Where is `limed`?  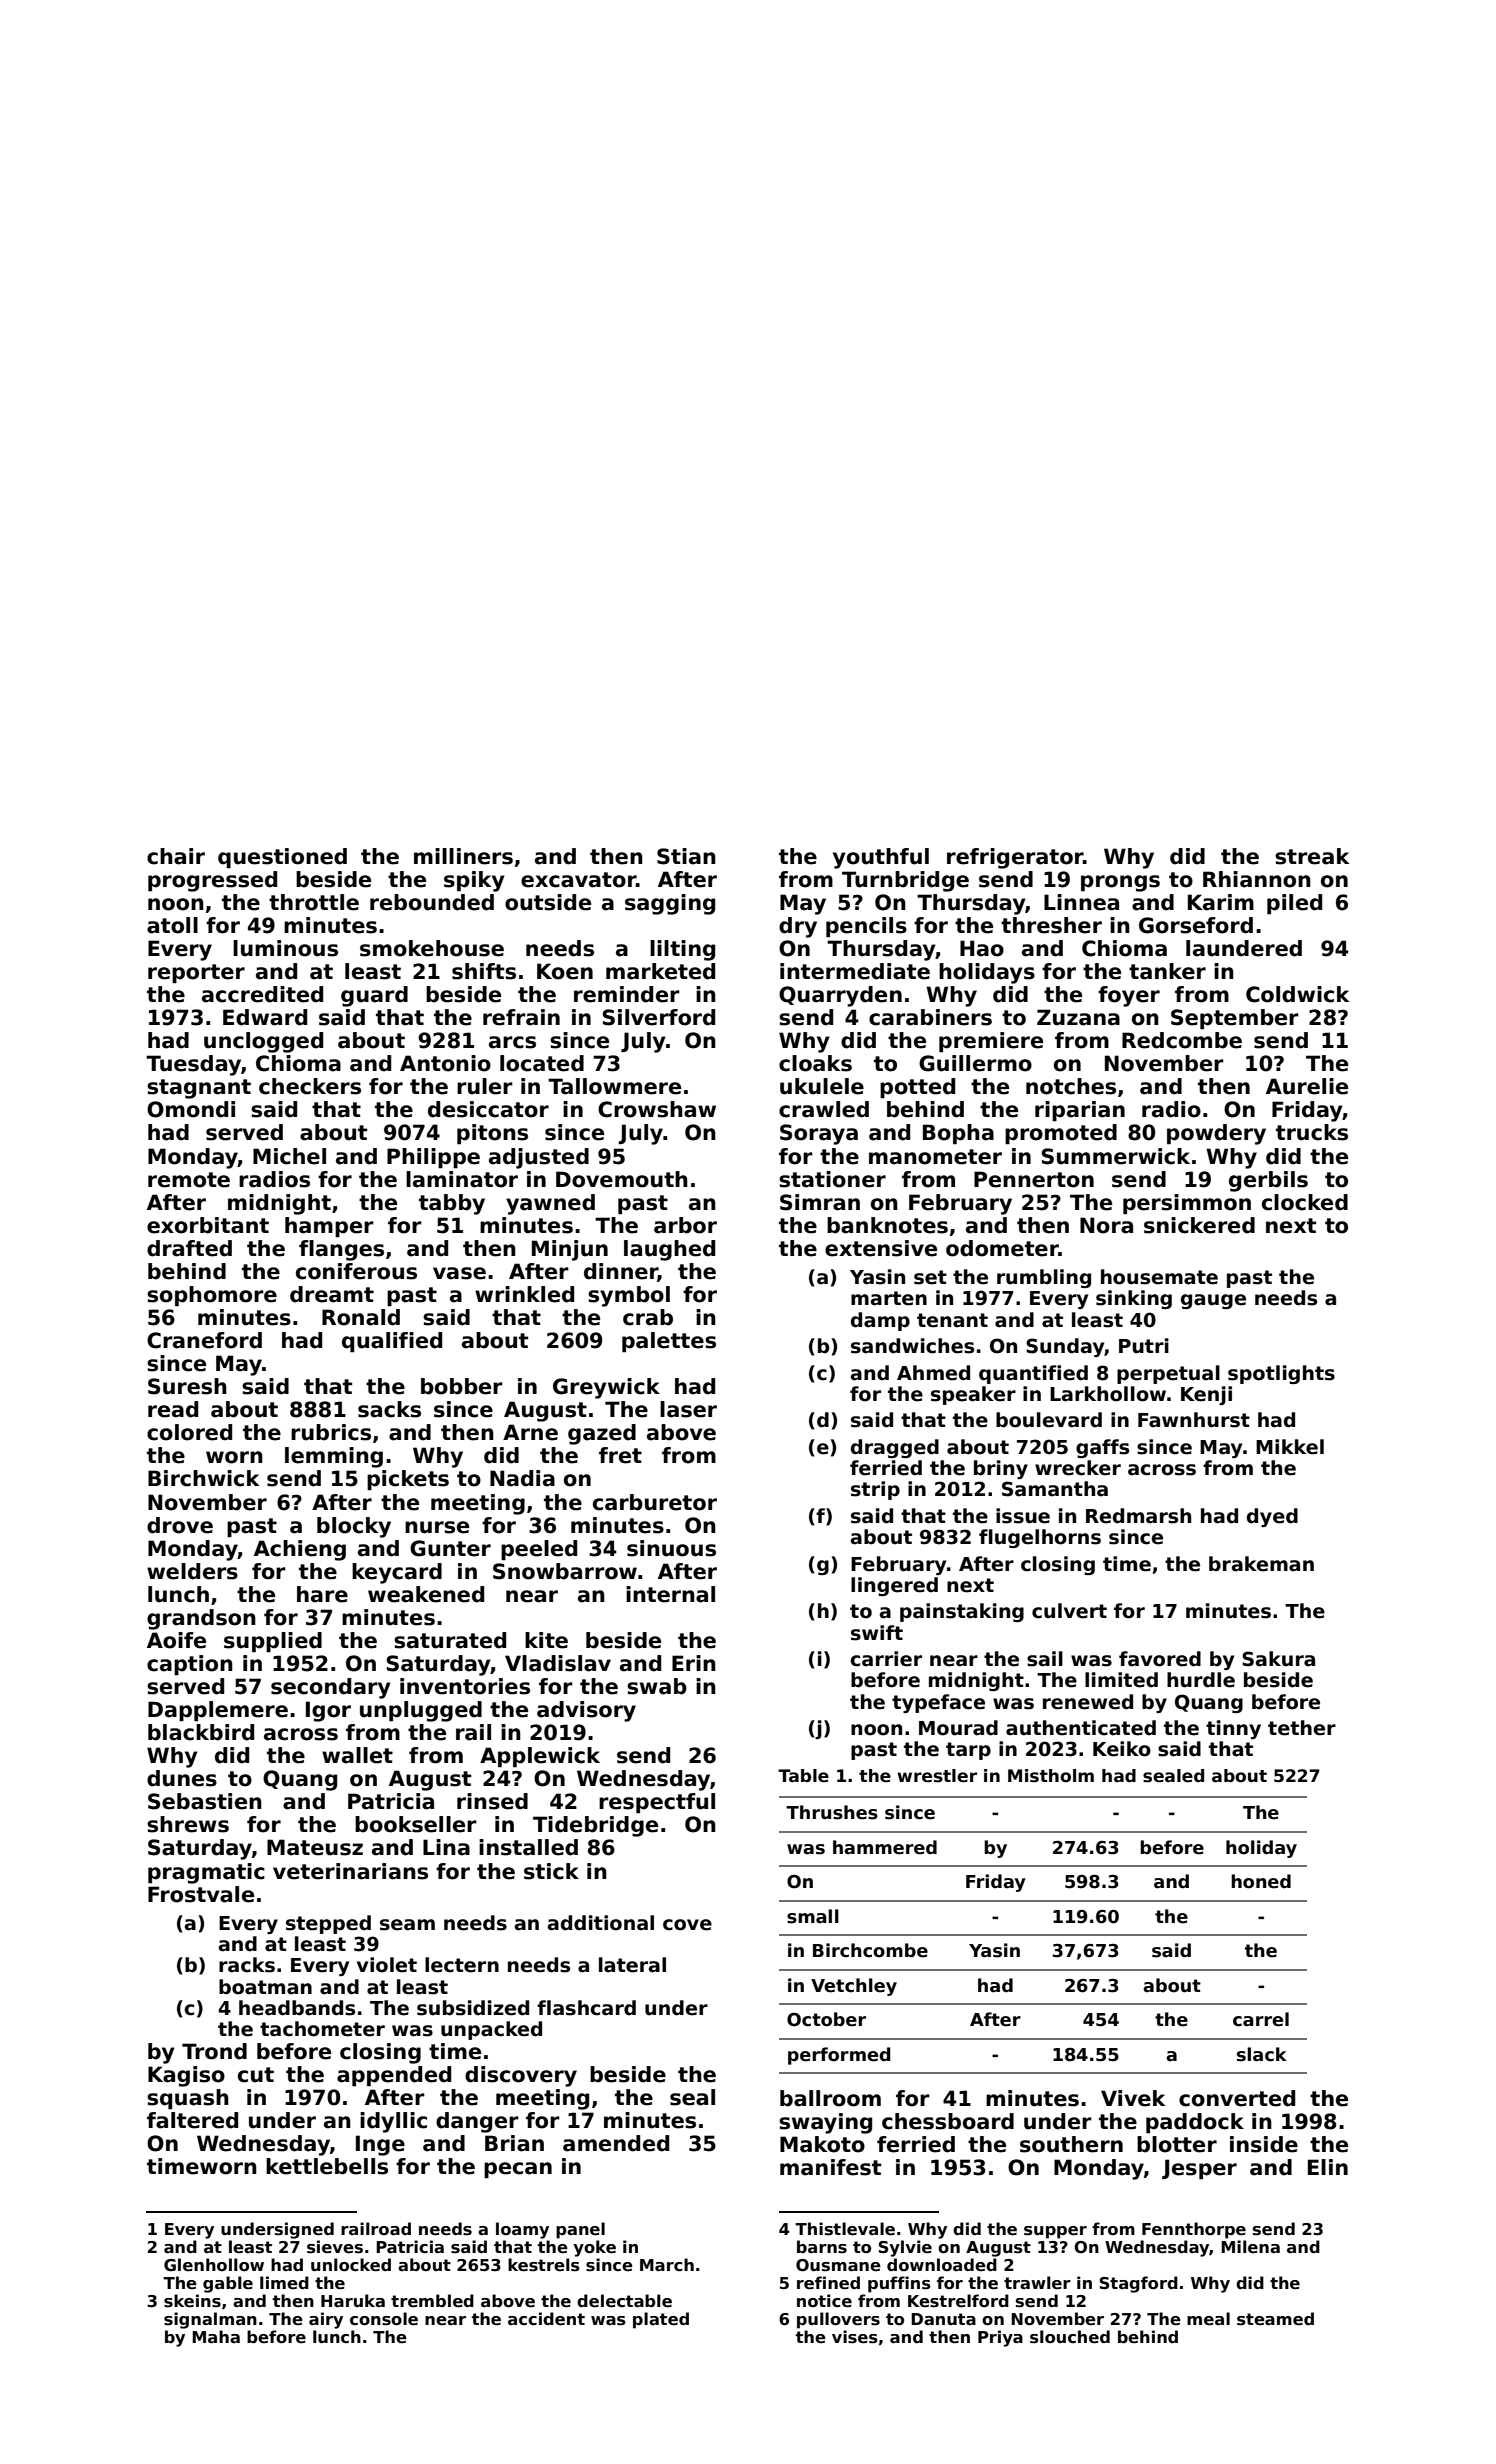 limed is located at coordinates (284, 2283).
